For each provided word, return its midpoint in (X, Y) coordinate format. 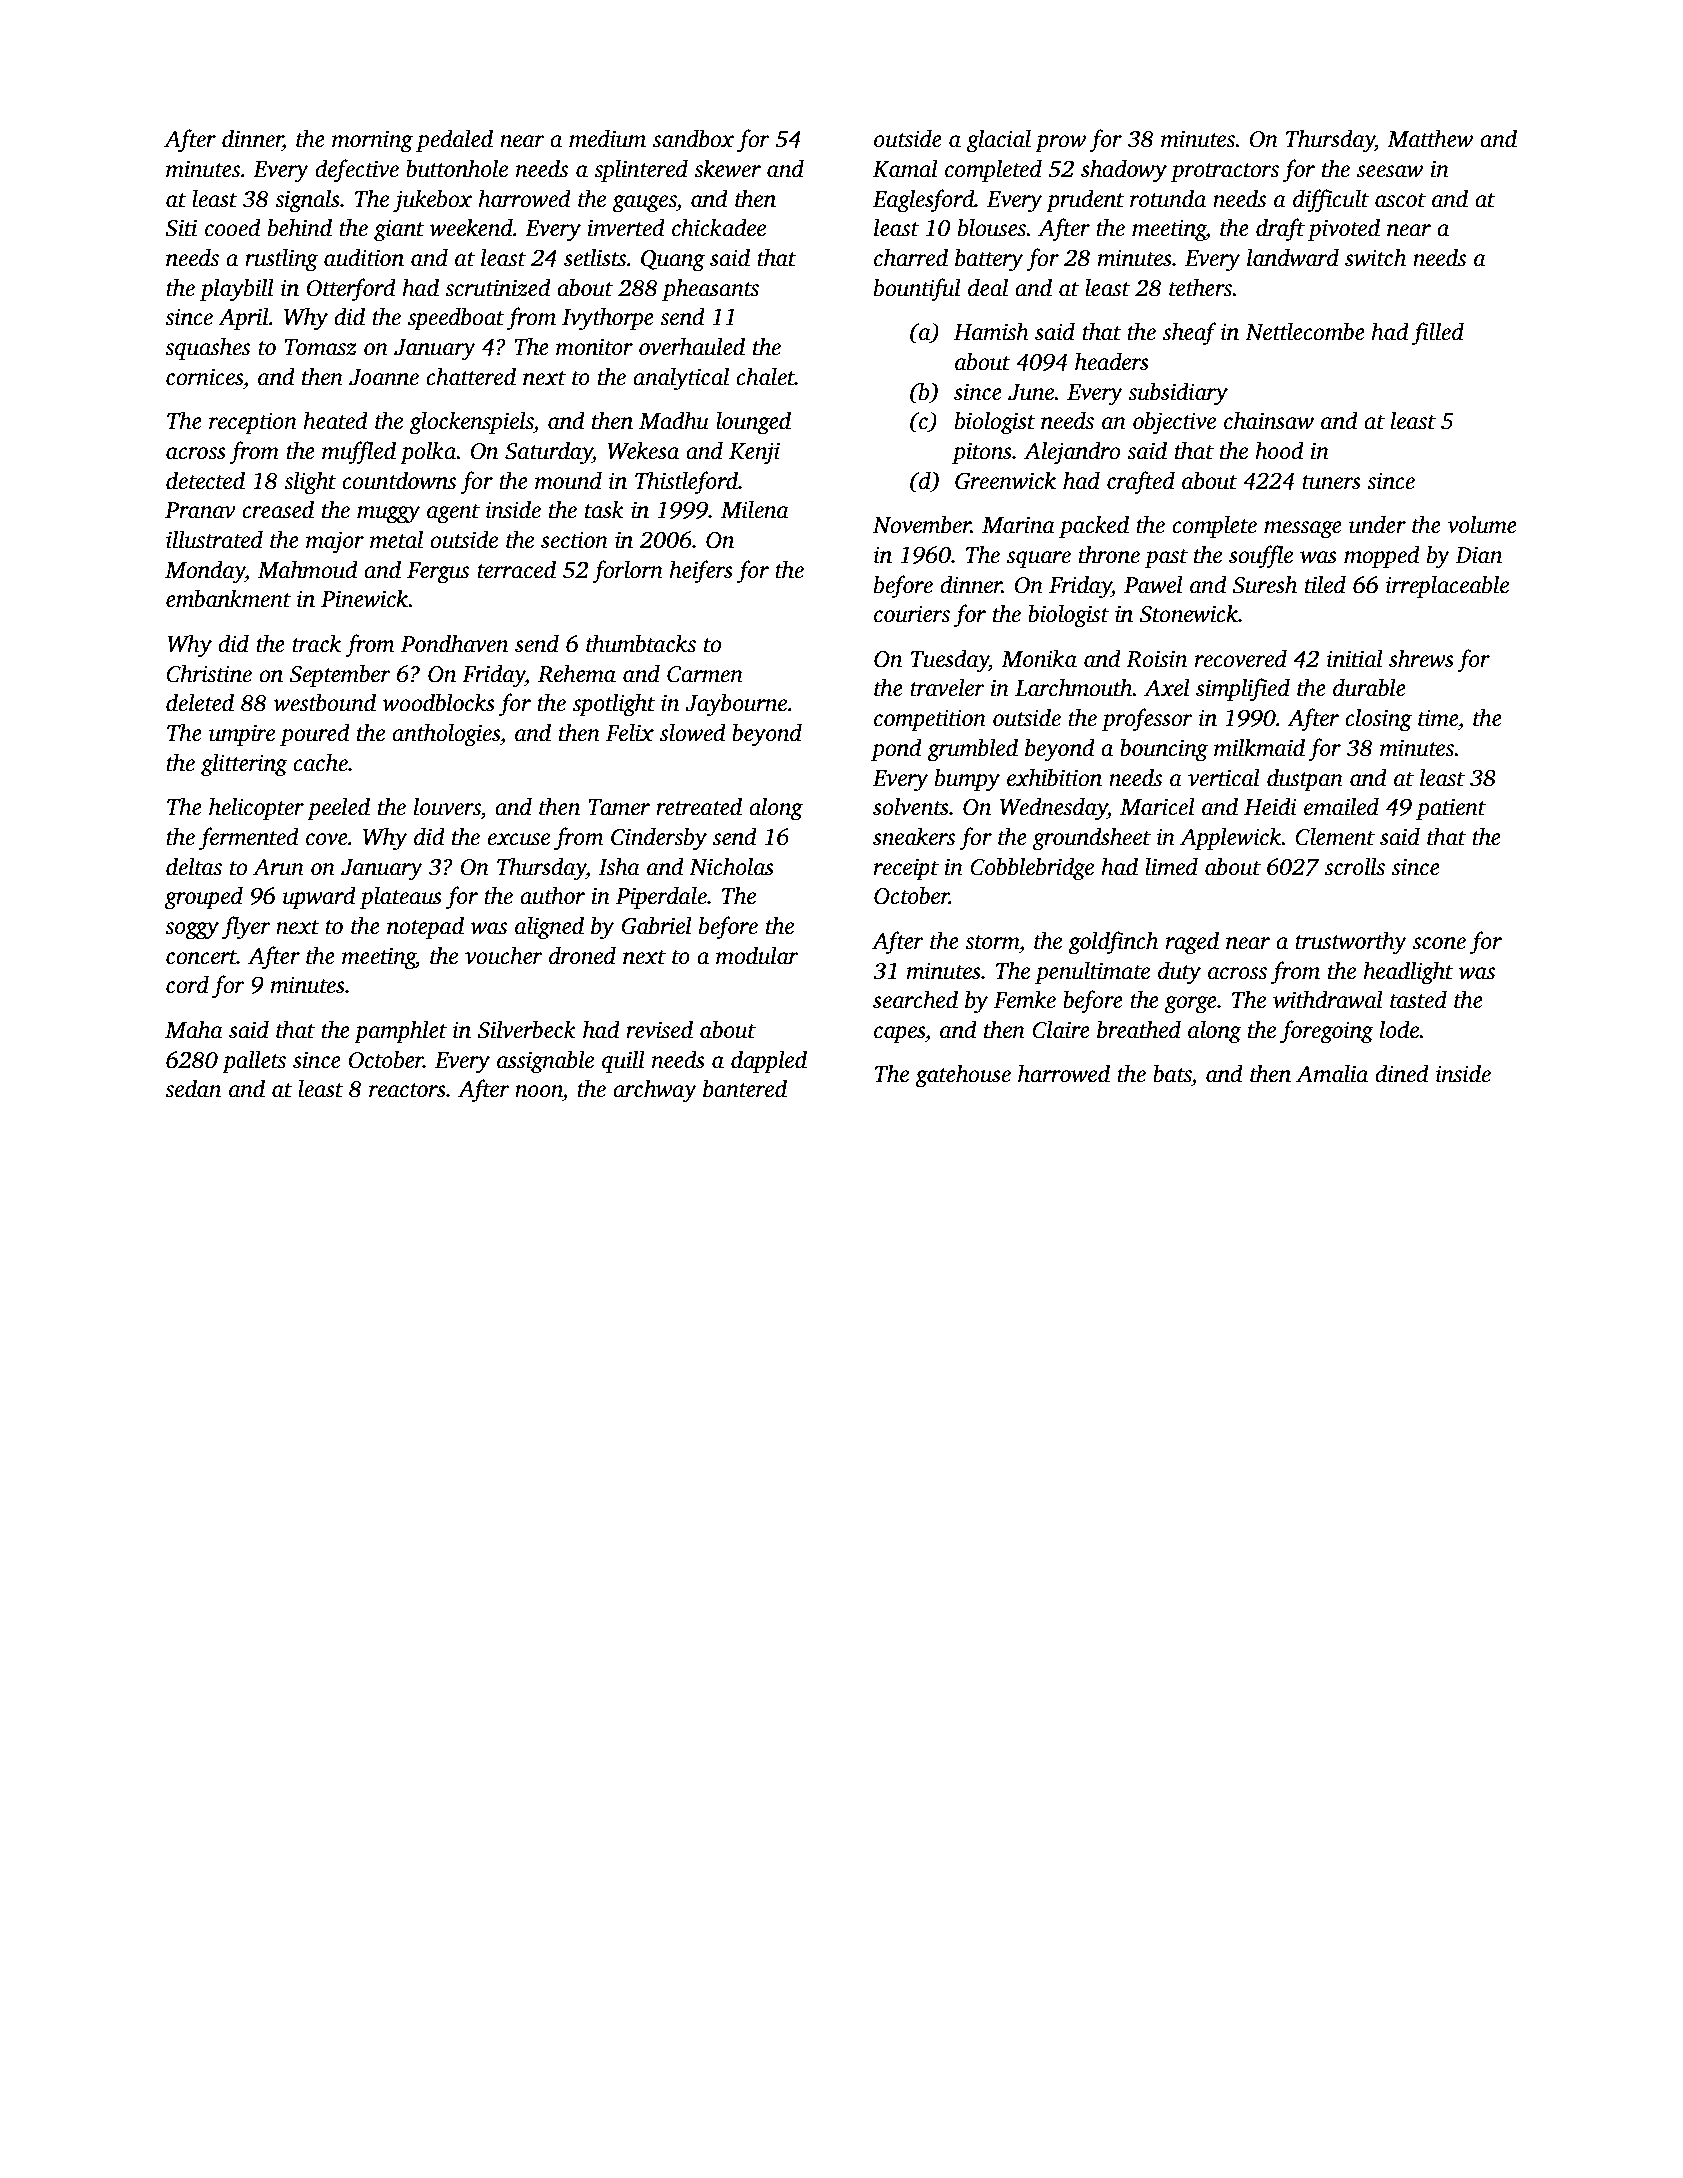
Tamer (619, 807)
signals (307, 201)
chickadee (719, 227)
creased (278, 509)
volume (1482, 524)
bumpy (967, 780)
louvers (447, 806)
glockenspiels (471, 423)
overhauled (692, 346)
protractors (1224, 172)
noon (539, 1091)
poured (315, 734)
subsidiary (1178, 394)
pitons (982, 453)
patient (1451, 809)
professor (1147, 720)
